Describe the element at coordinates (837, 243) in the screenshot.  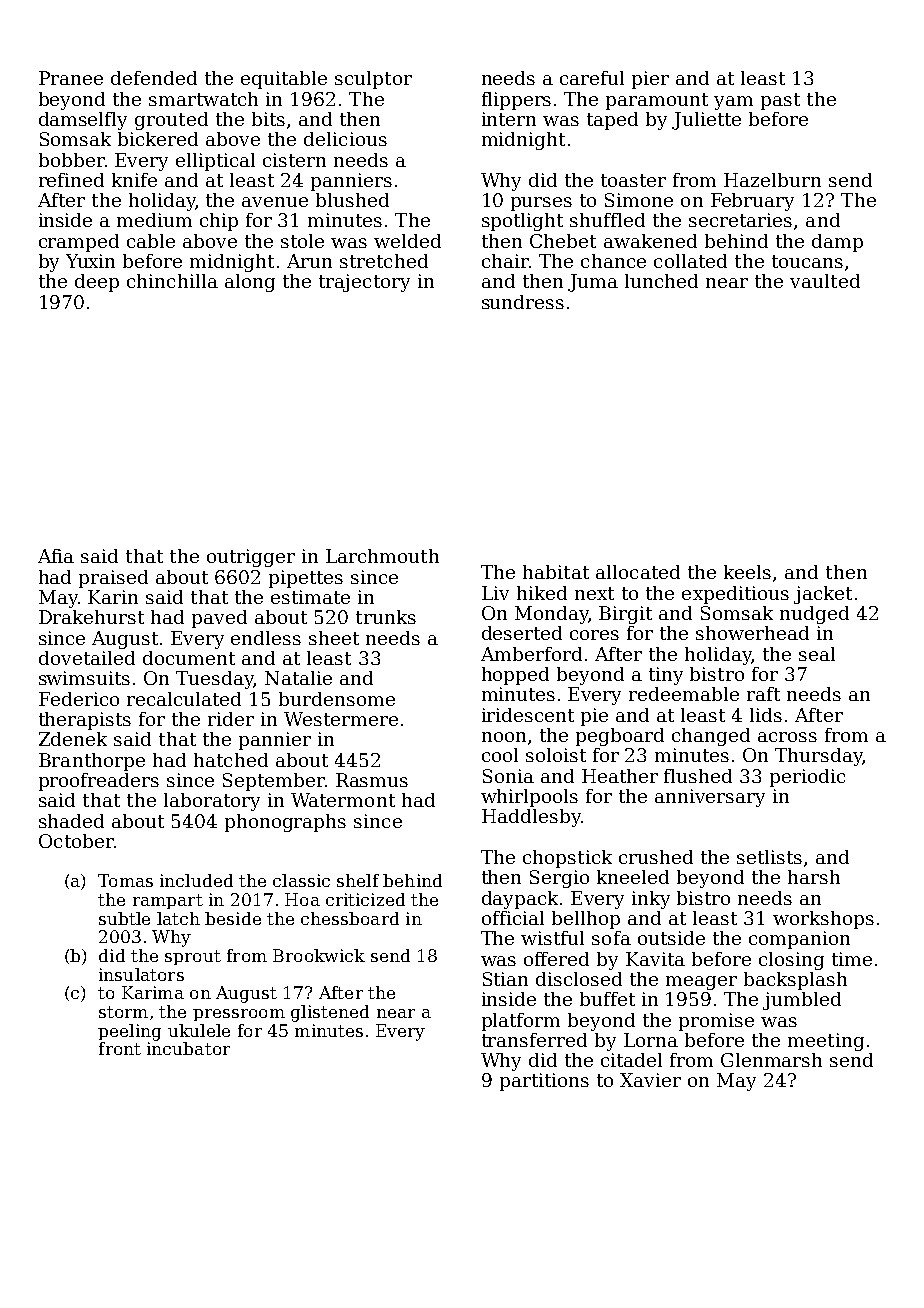
I see `damp` at that location.
